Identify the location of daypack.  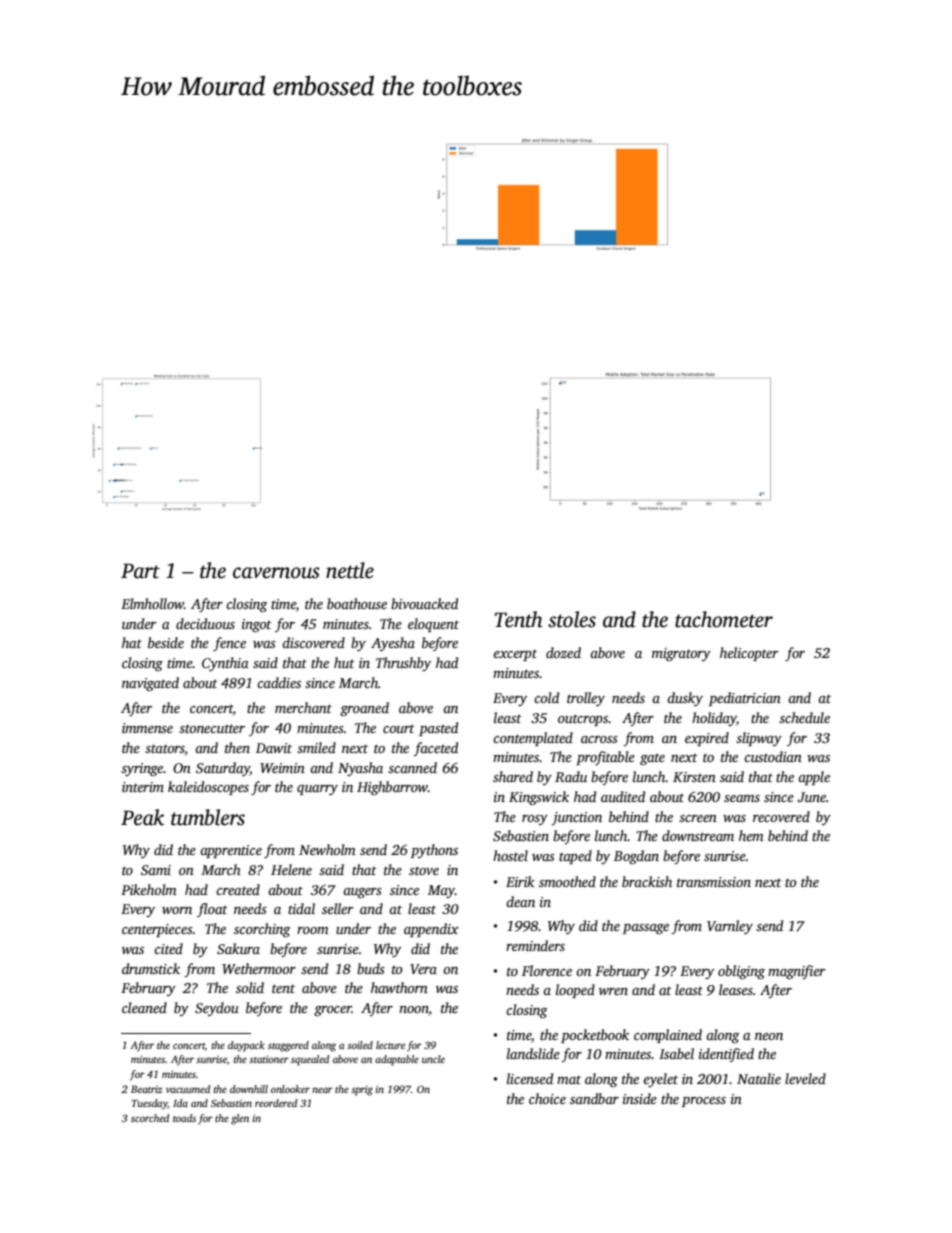
(246, 1046).
